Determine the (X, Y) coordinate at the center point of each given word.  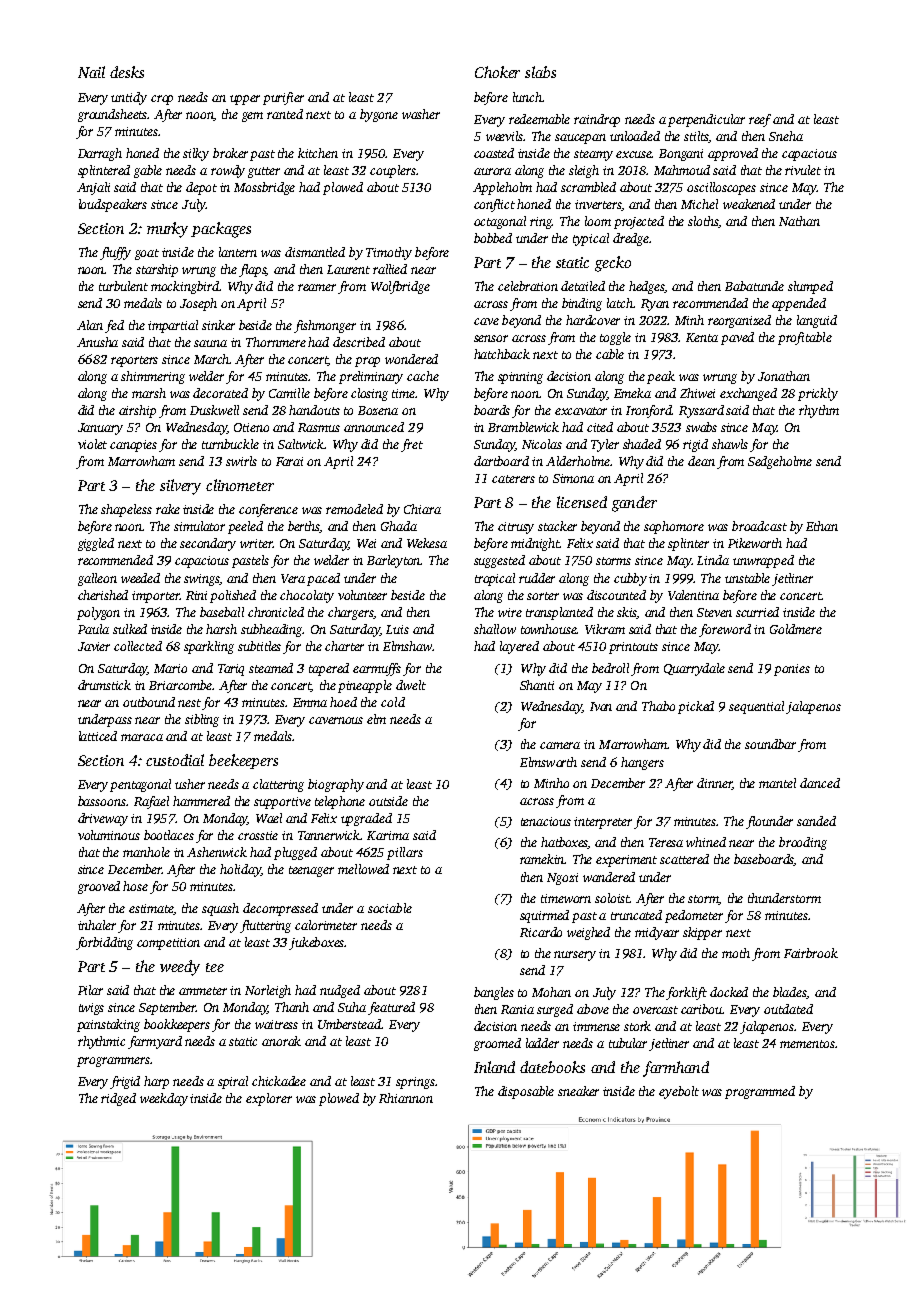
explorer (269, 1099)
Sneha (786, 136)
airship (137, 411)
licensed (582, 502)
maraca (142, 737)
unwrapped (763, 561)
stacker (557, 526)
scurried (757, 612)
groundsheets (113, 115)
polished (233, 596)
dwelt (411, 685)
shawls (730, 444)
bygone (379, 115)
